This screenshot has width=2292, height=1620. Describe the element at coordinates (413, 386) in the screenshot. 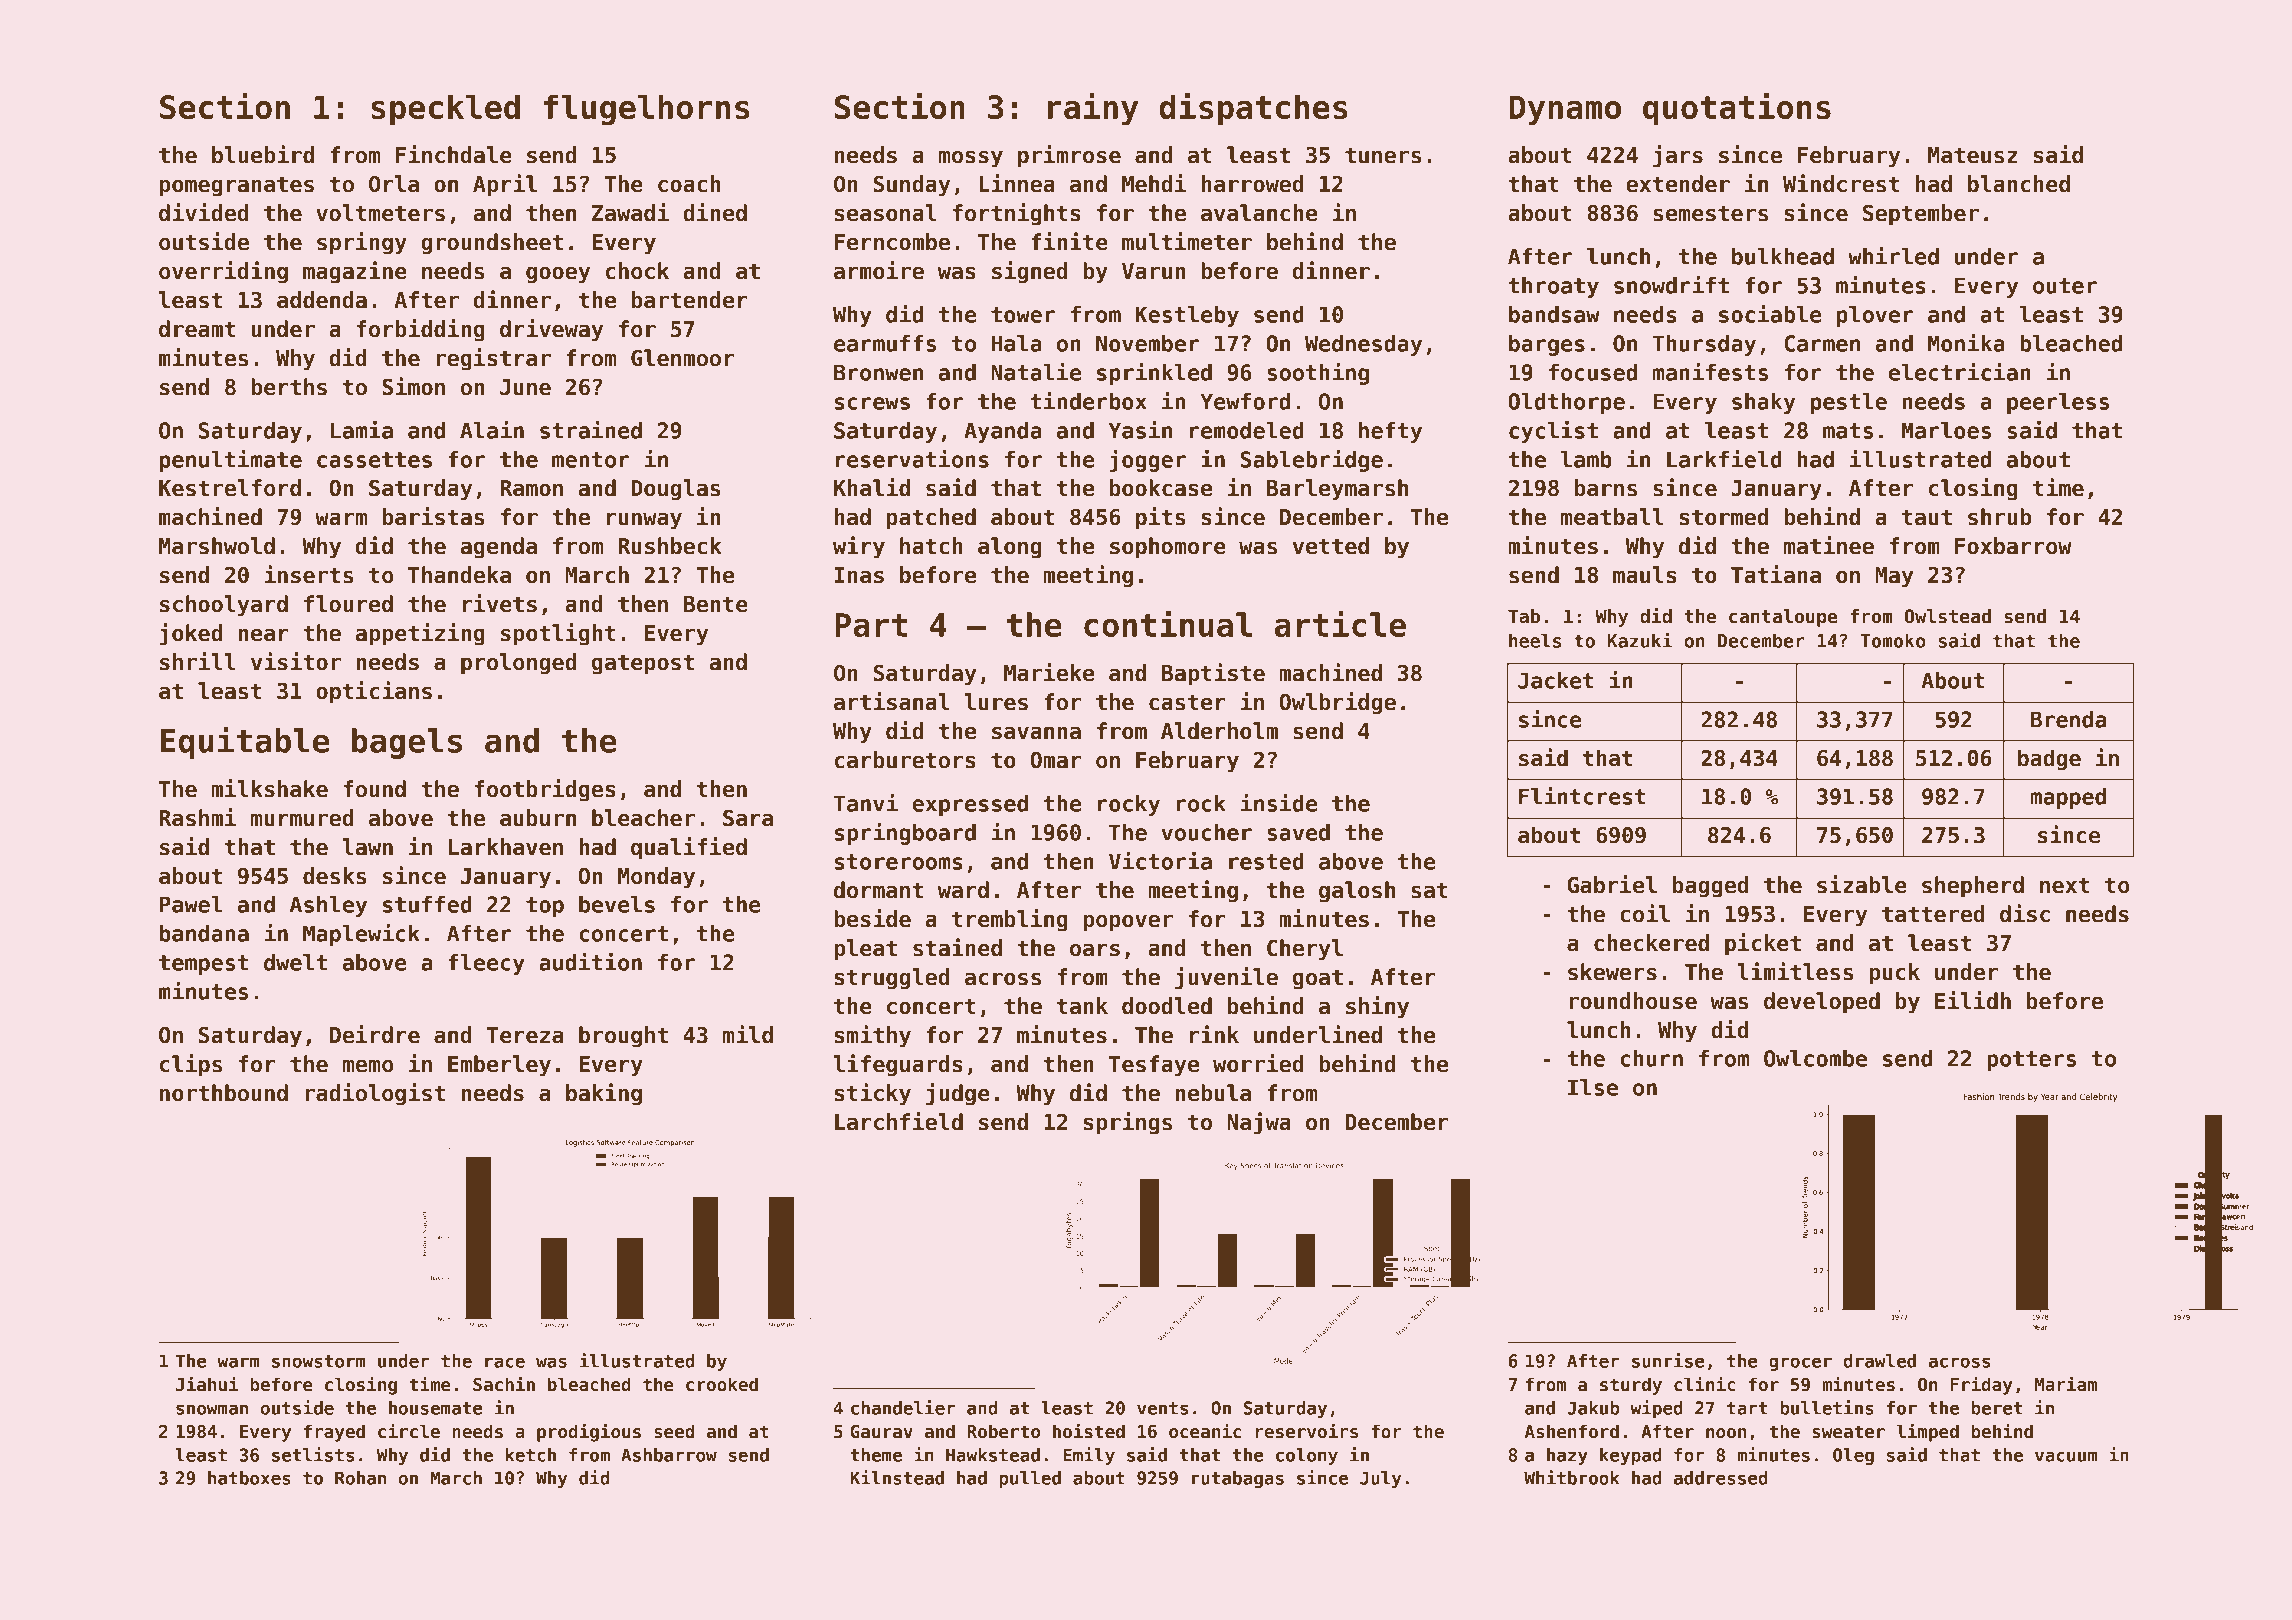

I see `Simon` at that location.
